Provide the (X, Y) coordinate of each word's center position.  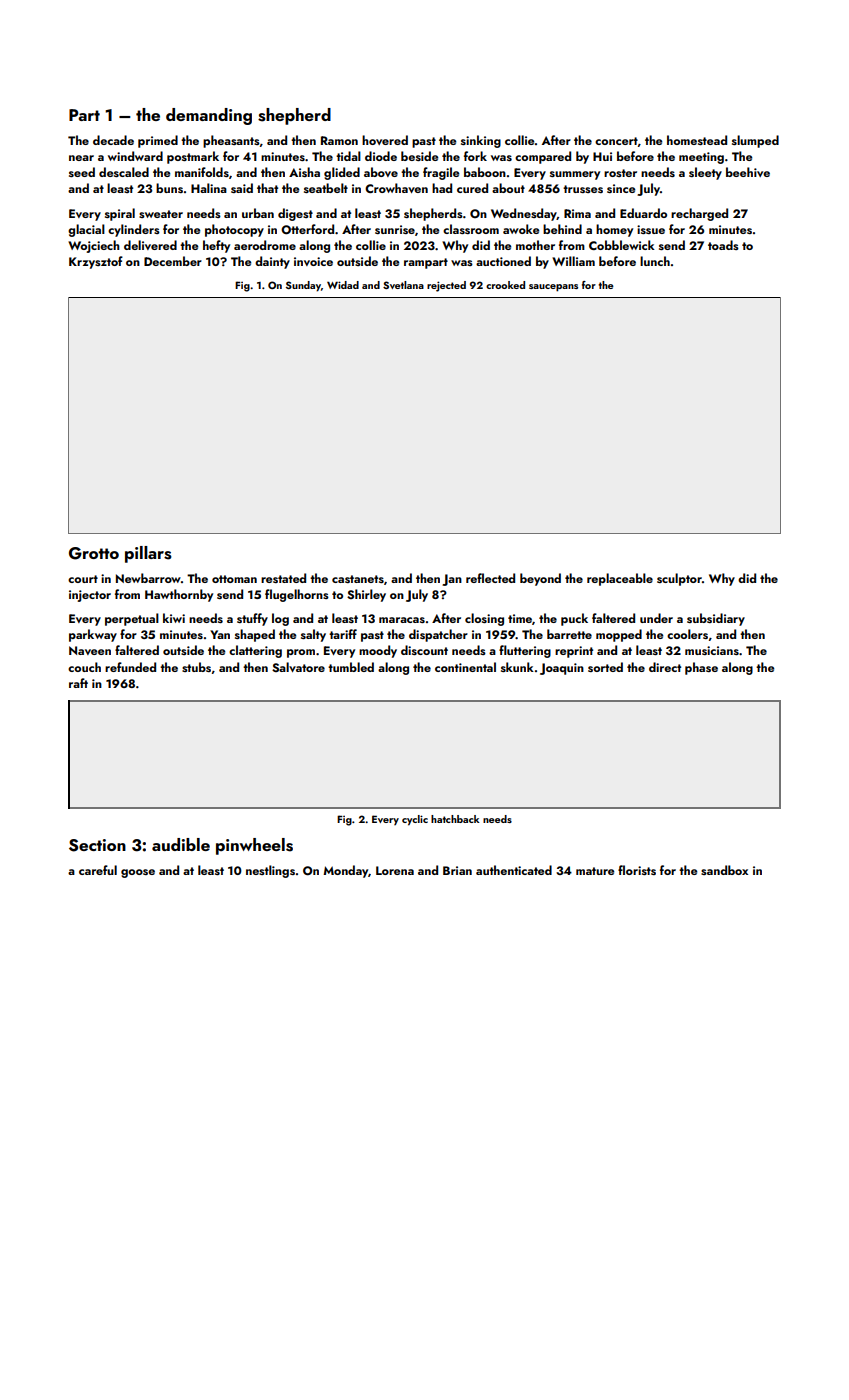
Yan (220, 634)
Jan (452, 580)
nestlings (270, 871)
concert (616, 141)
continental (465, 667)
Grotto (94, 553)
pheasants (231, 141)
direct (665, 667)
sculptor (679, 579)
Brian (457, 870)
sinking (481, 141)
